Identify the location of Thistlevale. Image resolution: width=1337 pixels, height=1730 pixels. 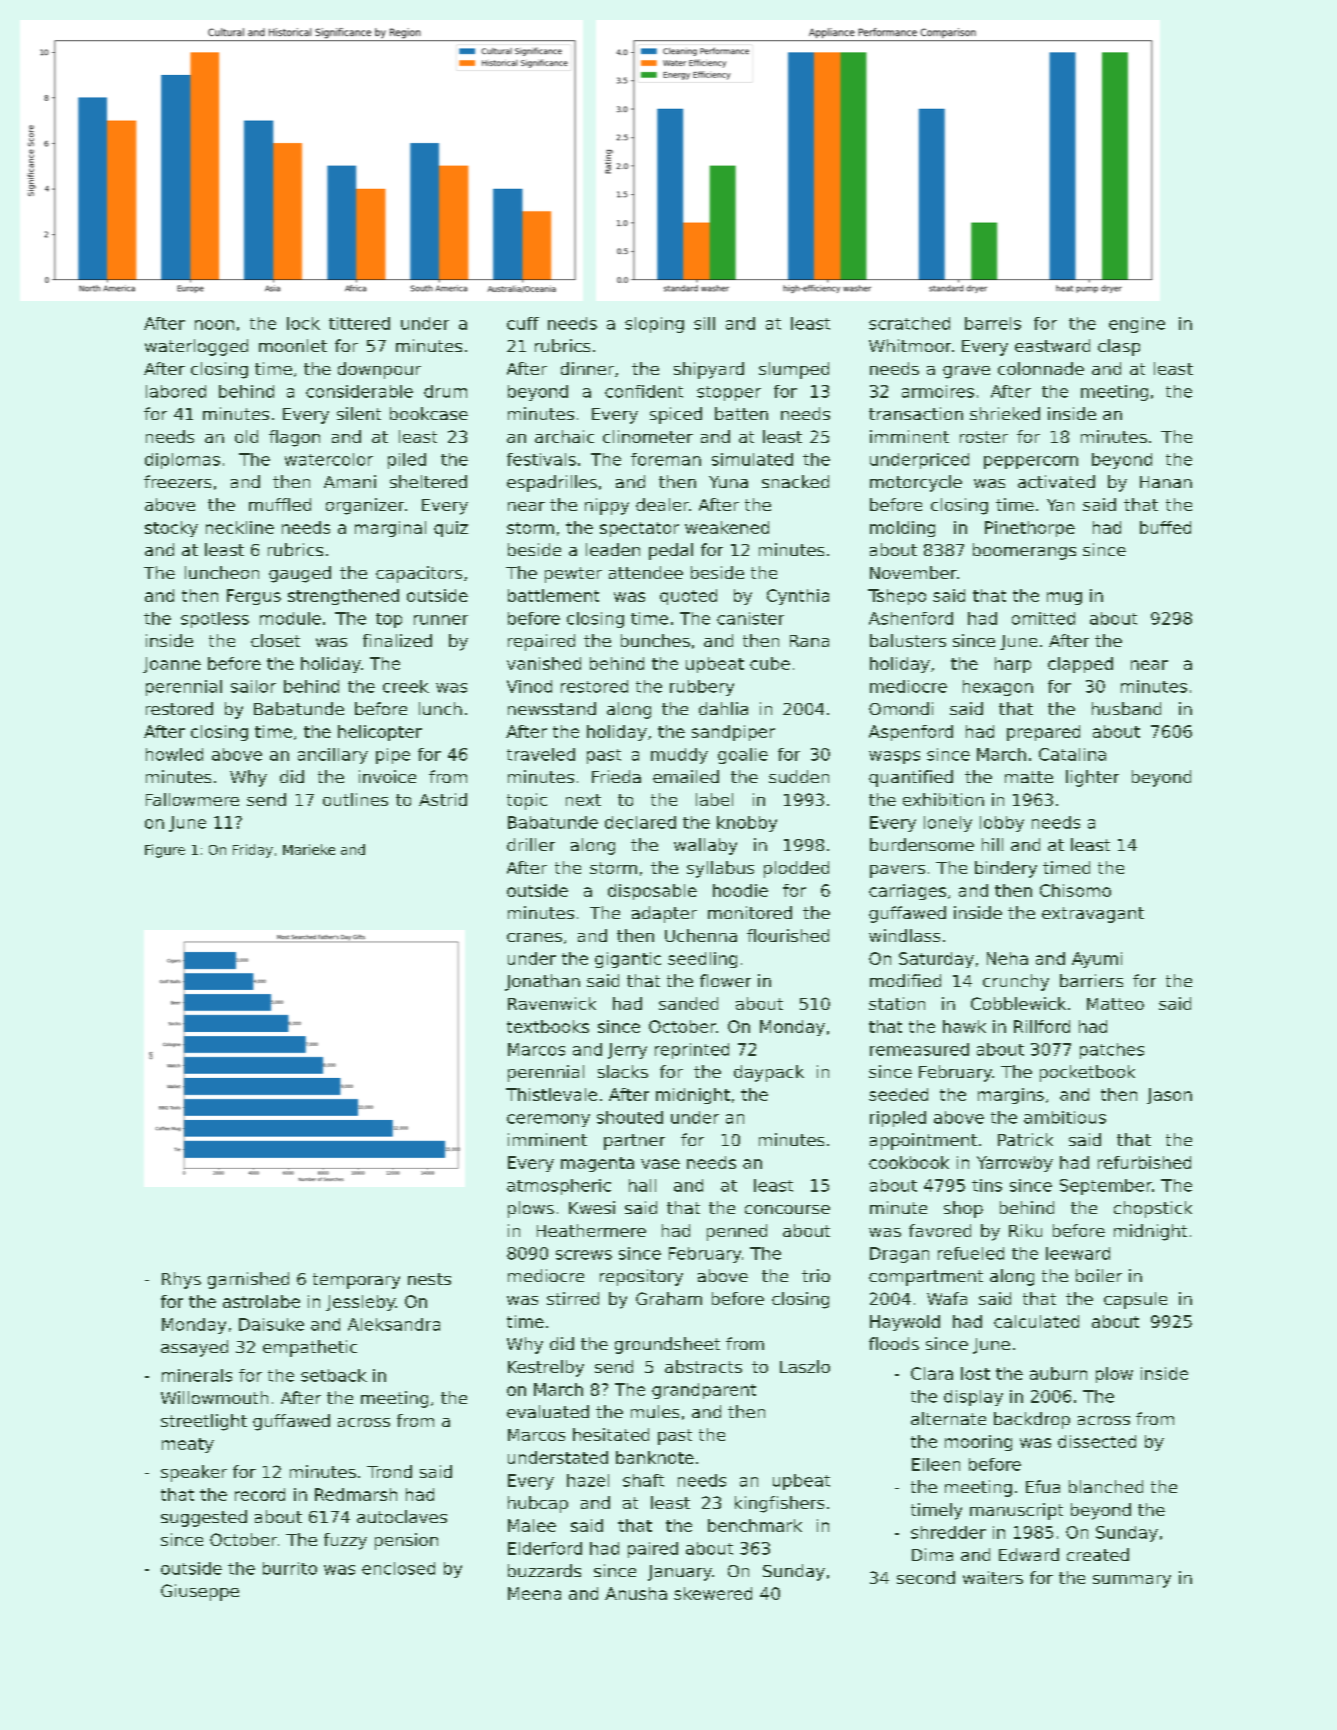
(551, 1094).
